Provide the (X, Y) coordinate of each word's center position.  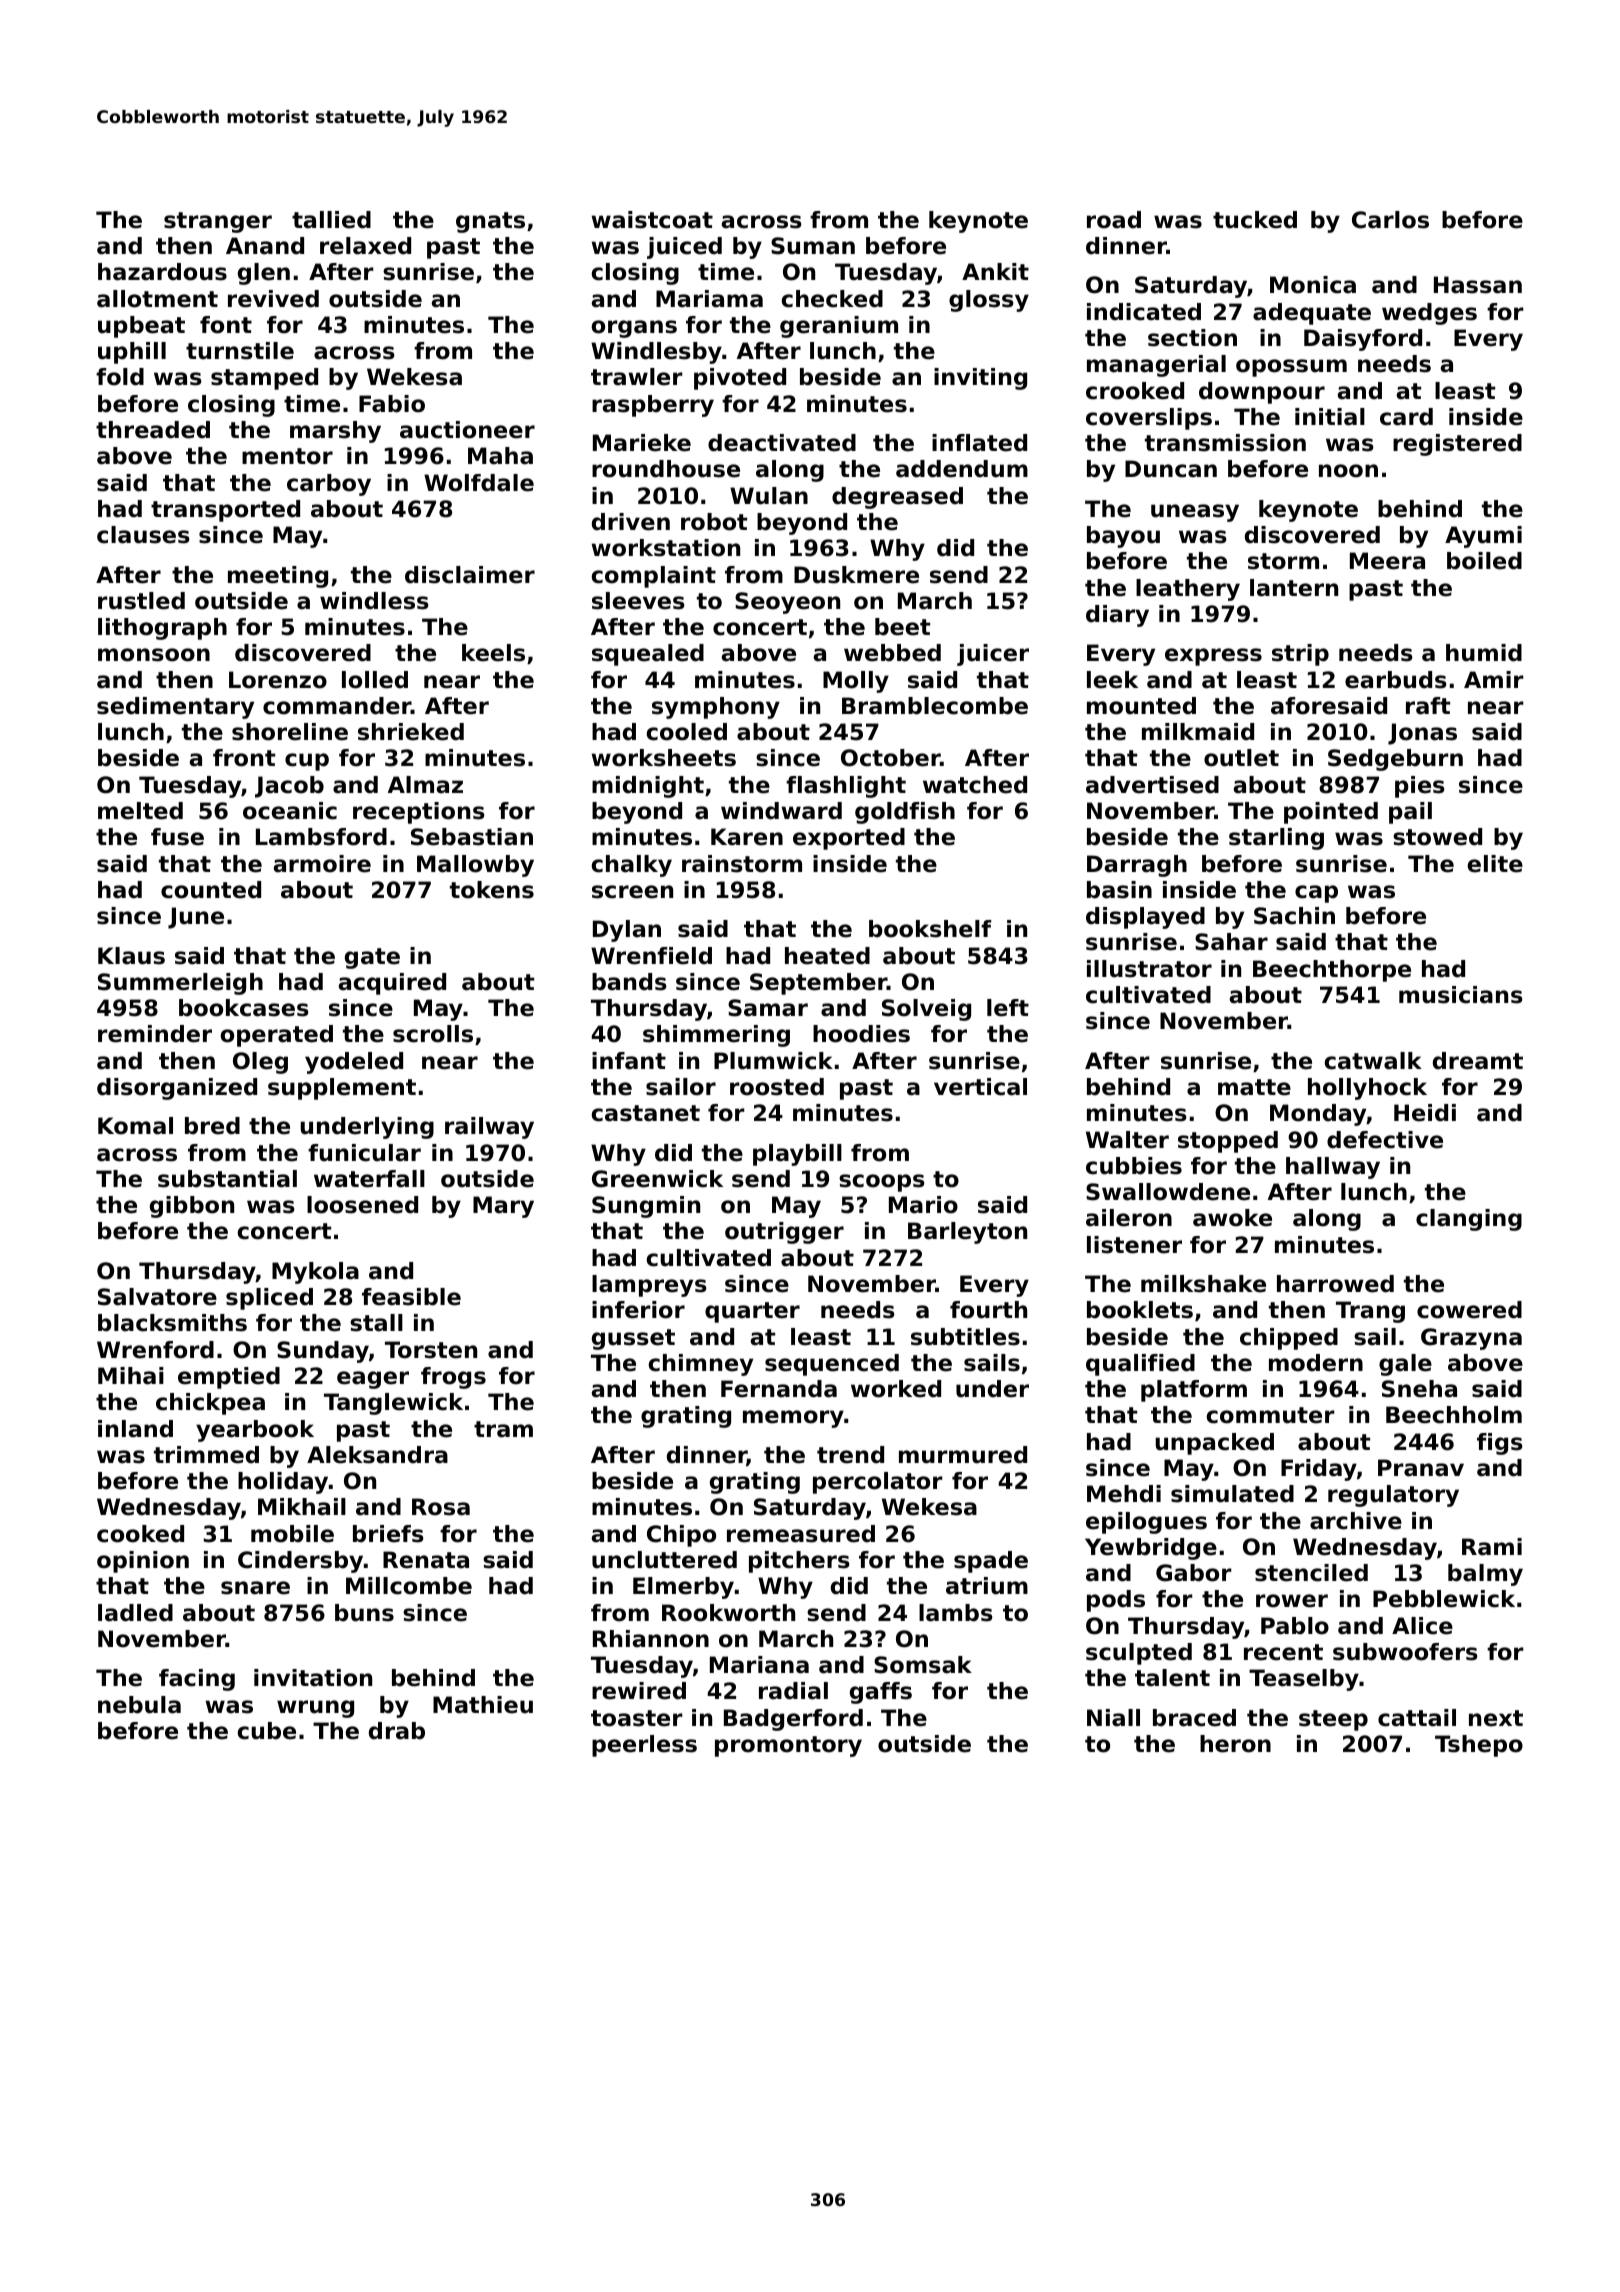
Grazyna (1471, 1339)
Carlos (1390, 220)
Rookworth (728, 1613)
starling (1276, 839)
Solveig (926, 1010)
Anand (265, 246)
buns (364, 1613)
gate (372, 958)
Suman (813, 246)
